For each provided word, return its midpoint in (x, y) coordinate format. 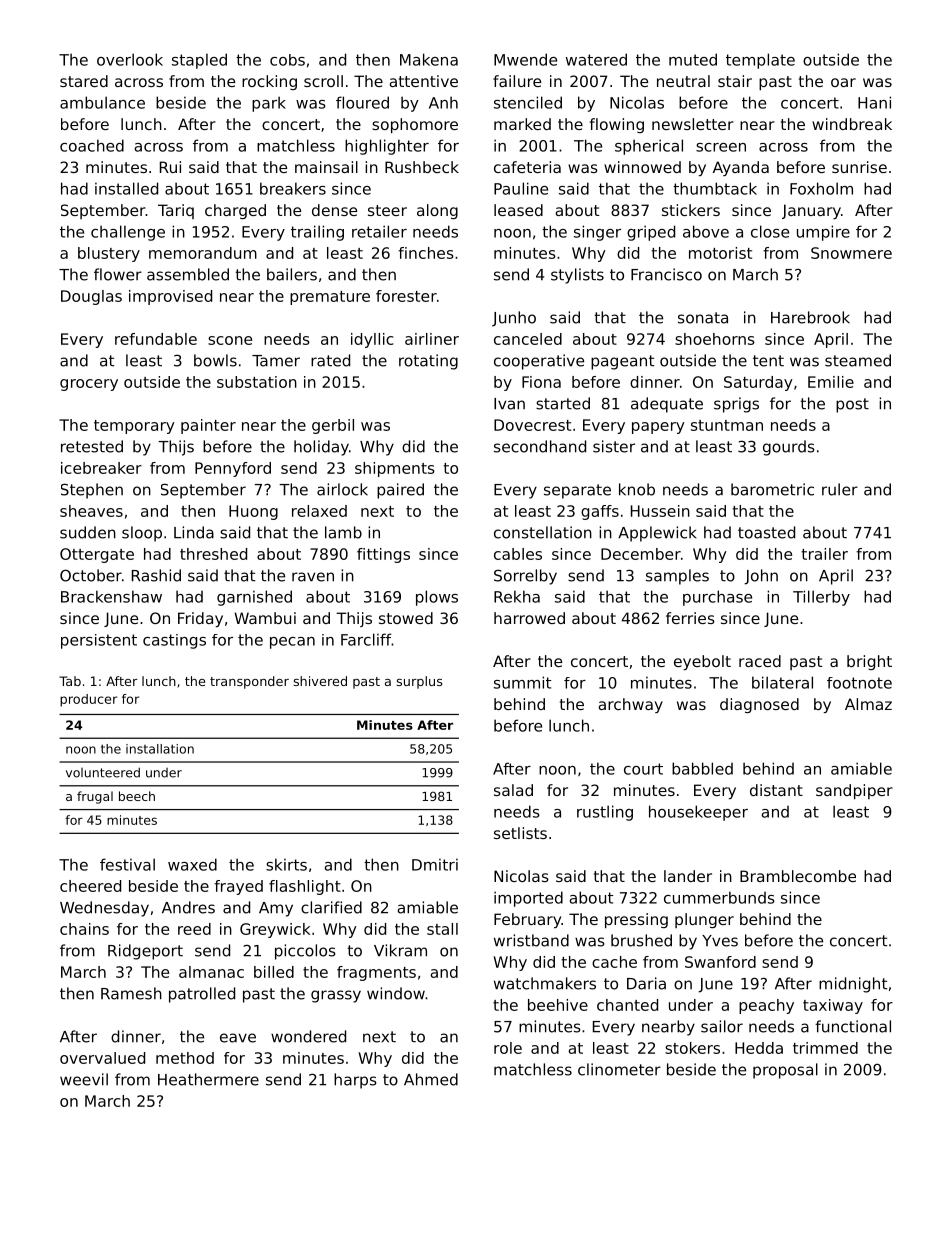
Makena (429, 59)
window (396, 993)
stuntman (727, 425)
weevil (84, 1079)
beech (137, 796)
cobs (287, 60)
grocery (89, 385)
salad (513, 790)
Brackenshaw (111, 596)
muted (693, 59)
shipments (395, 469)
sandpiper (854, 791)
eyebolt (702, 662)
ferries (690, 618)
